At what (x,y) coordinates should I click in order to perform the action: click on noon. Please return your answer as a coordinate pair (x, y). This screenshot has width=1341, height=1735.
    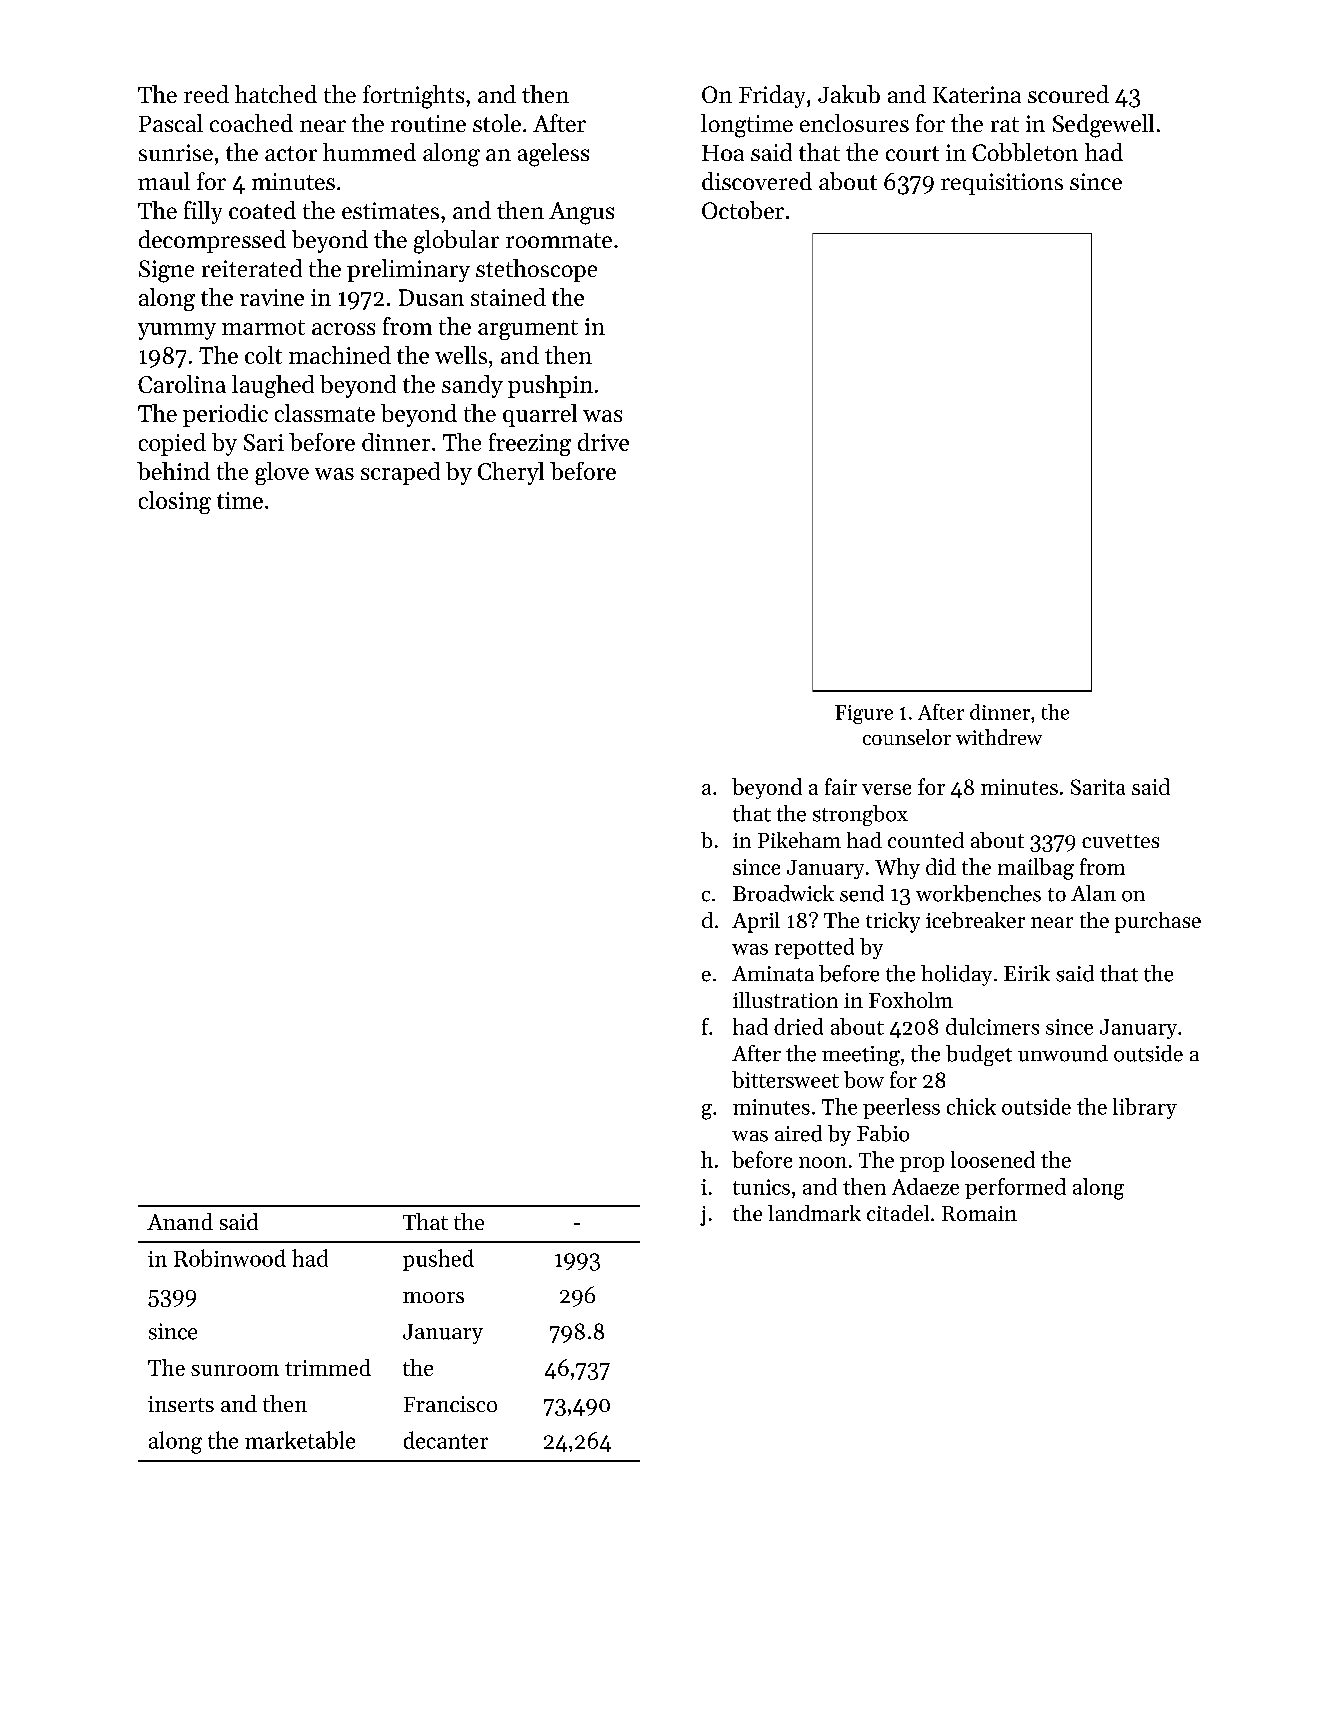
    Looking at the image, I should click on (823, 1162).
